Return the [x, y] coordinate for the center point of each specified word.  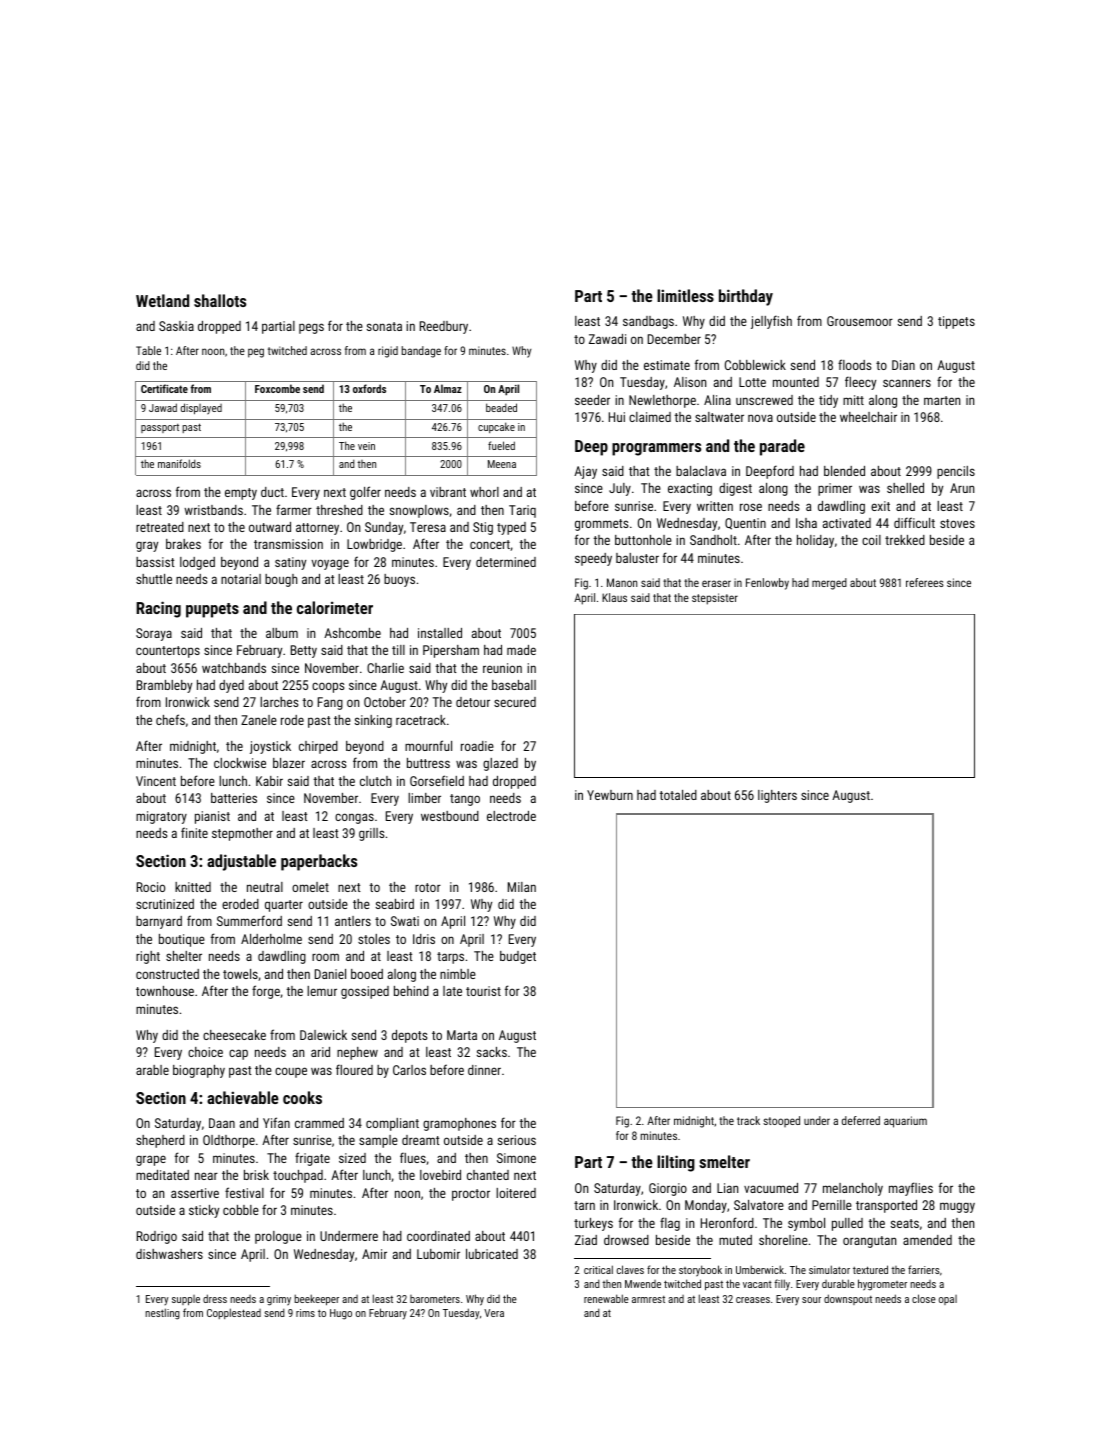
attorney [317, 529]
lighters [777, 796]
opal [948, 1300]
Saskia [176, 326]
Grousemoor [860, 321]
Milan [522, 887]
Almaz [448, 388]
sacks [492, 1052]
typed [511, 528]
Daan [222, 1123]
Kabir [269, 781]
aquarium [905, 1122]
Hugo [341, 1314]
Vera [494, 1313]
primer [835, 489]
